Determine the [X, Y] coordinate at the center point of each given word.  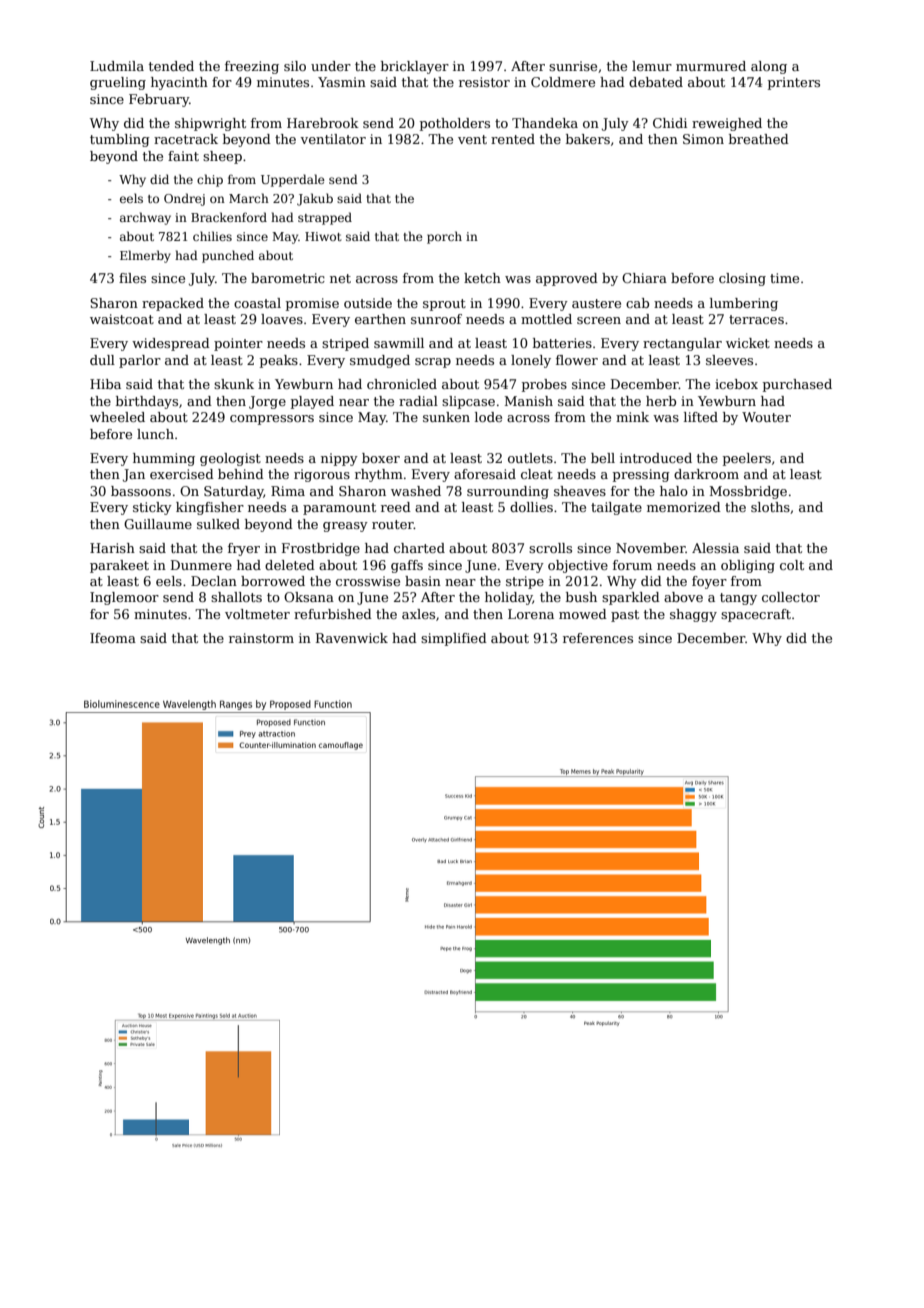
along [769, 67]
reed [396, 507]
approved [567, 279]
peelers [747, 459]
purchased [797, 385]
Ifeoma [113, 638]
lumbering [744, 304]
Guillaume [158, 524]
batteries [562, 343]
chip [210, 180]
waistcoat [122, 319]
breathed [759, 139]
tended [171, 66]
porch [444, 237]
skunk [234, 384]
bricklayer [415, 67]
